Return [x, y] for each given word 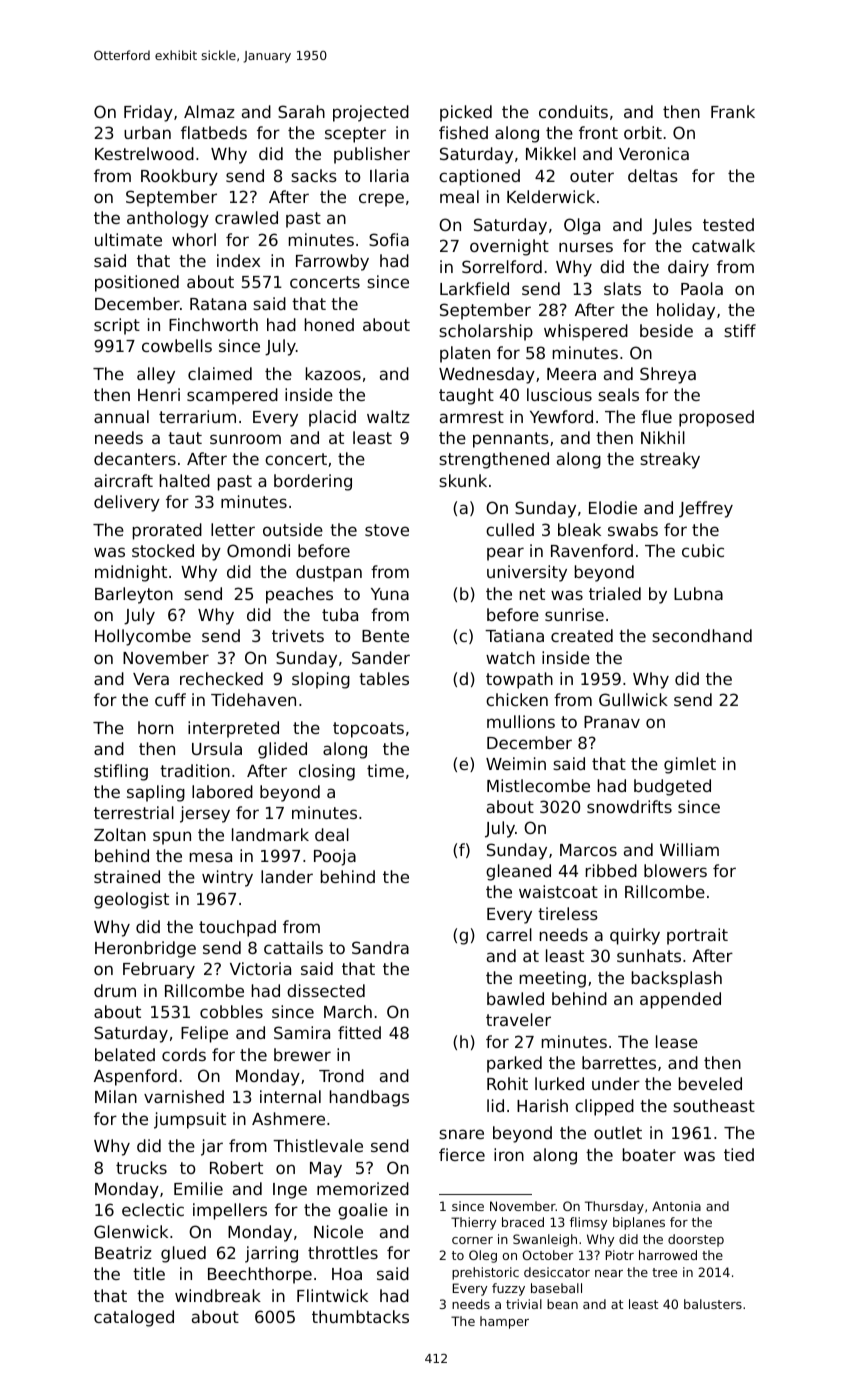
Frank [733, 111]
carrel [509, 934]
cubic [703, 550]
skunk [463, 480]
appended [680, 1000]
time [385, 770]
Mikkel [551, 153]
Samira [302, 1032]
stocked [163, 550]
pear [505, 554]
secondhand [702, 635]
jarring [271, 1254]
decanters [135, 458]
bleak [579, 529]
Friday [148, 113]
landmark [270, 834]
